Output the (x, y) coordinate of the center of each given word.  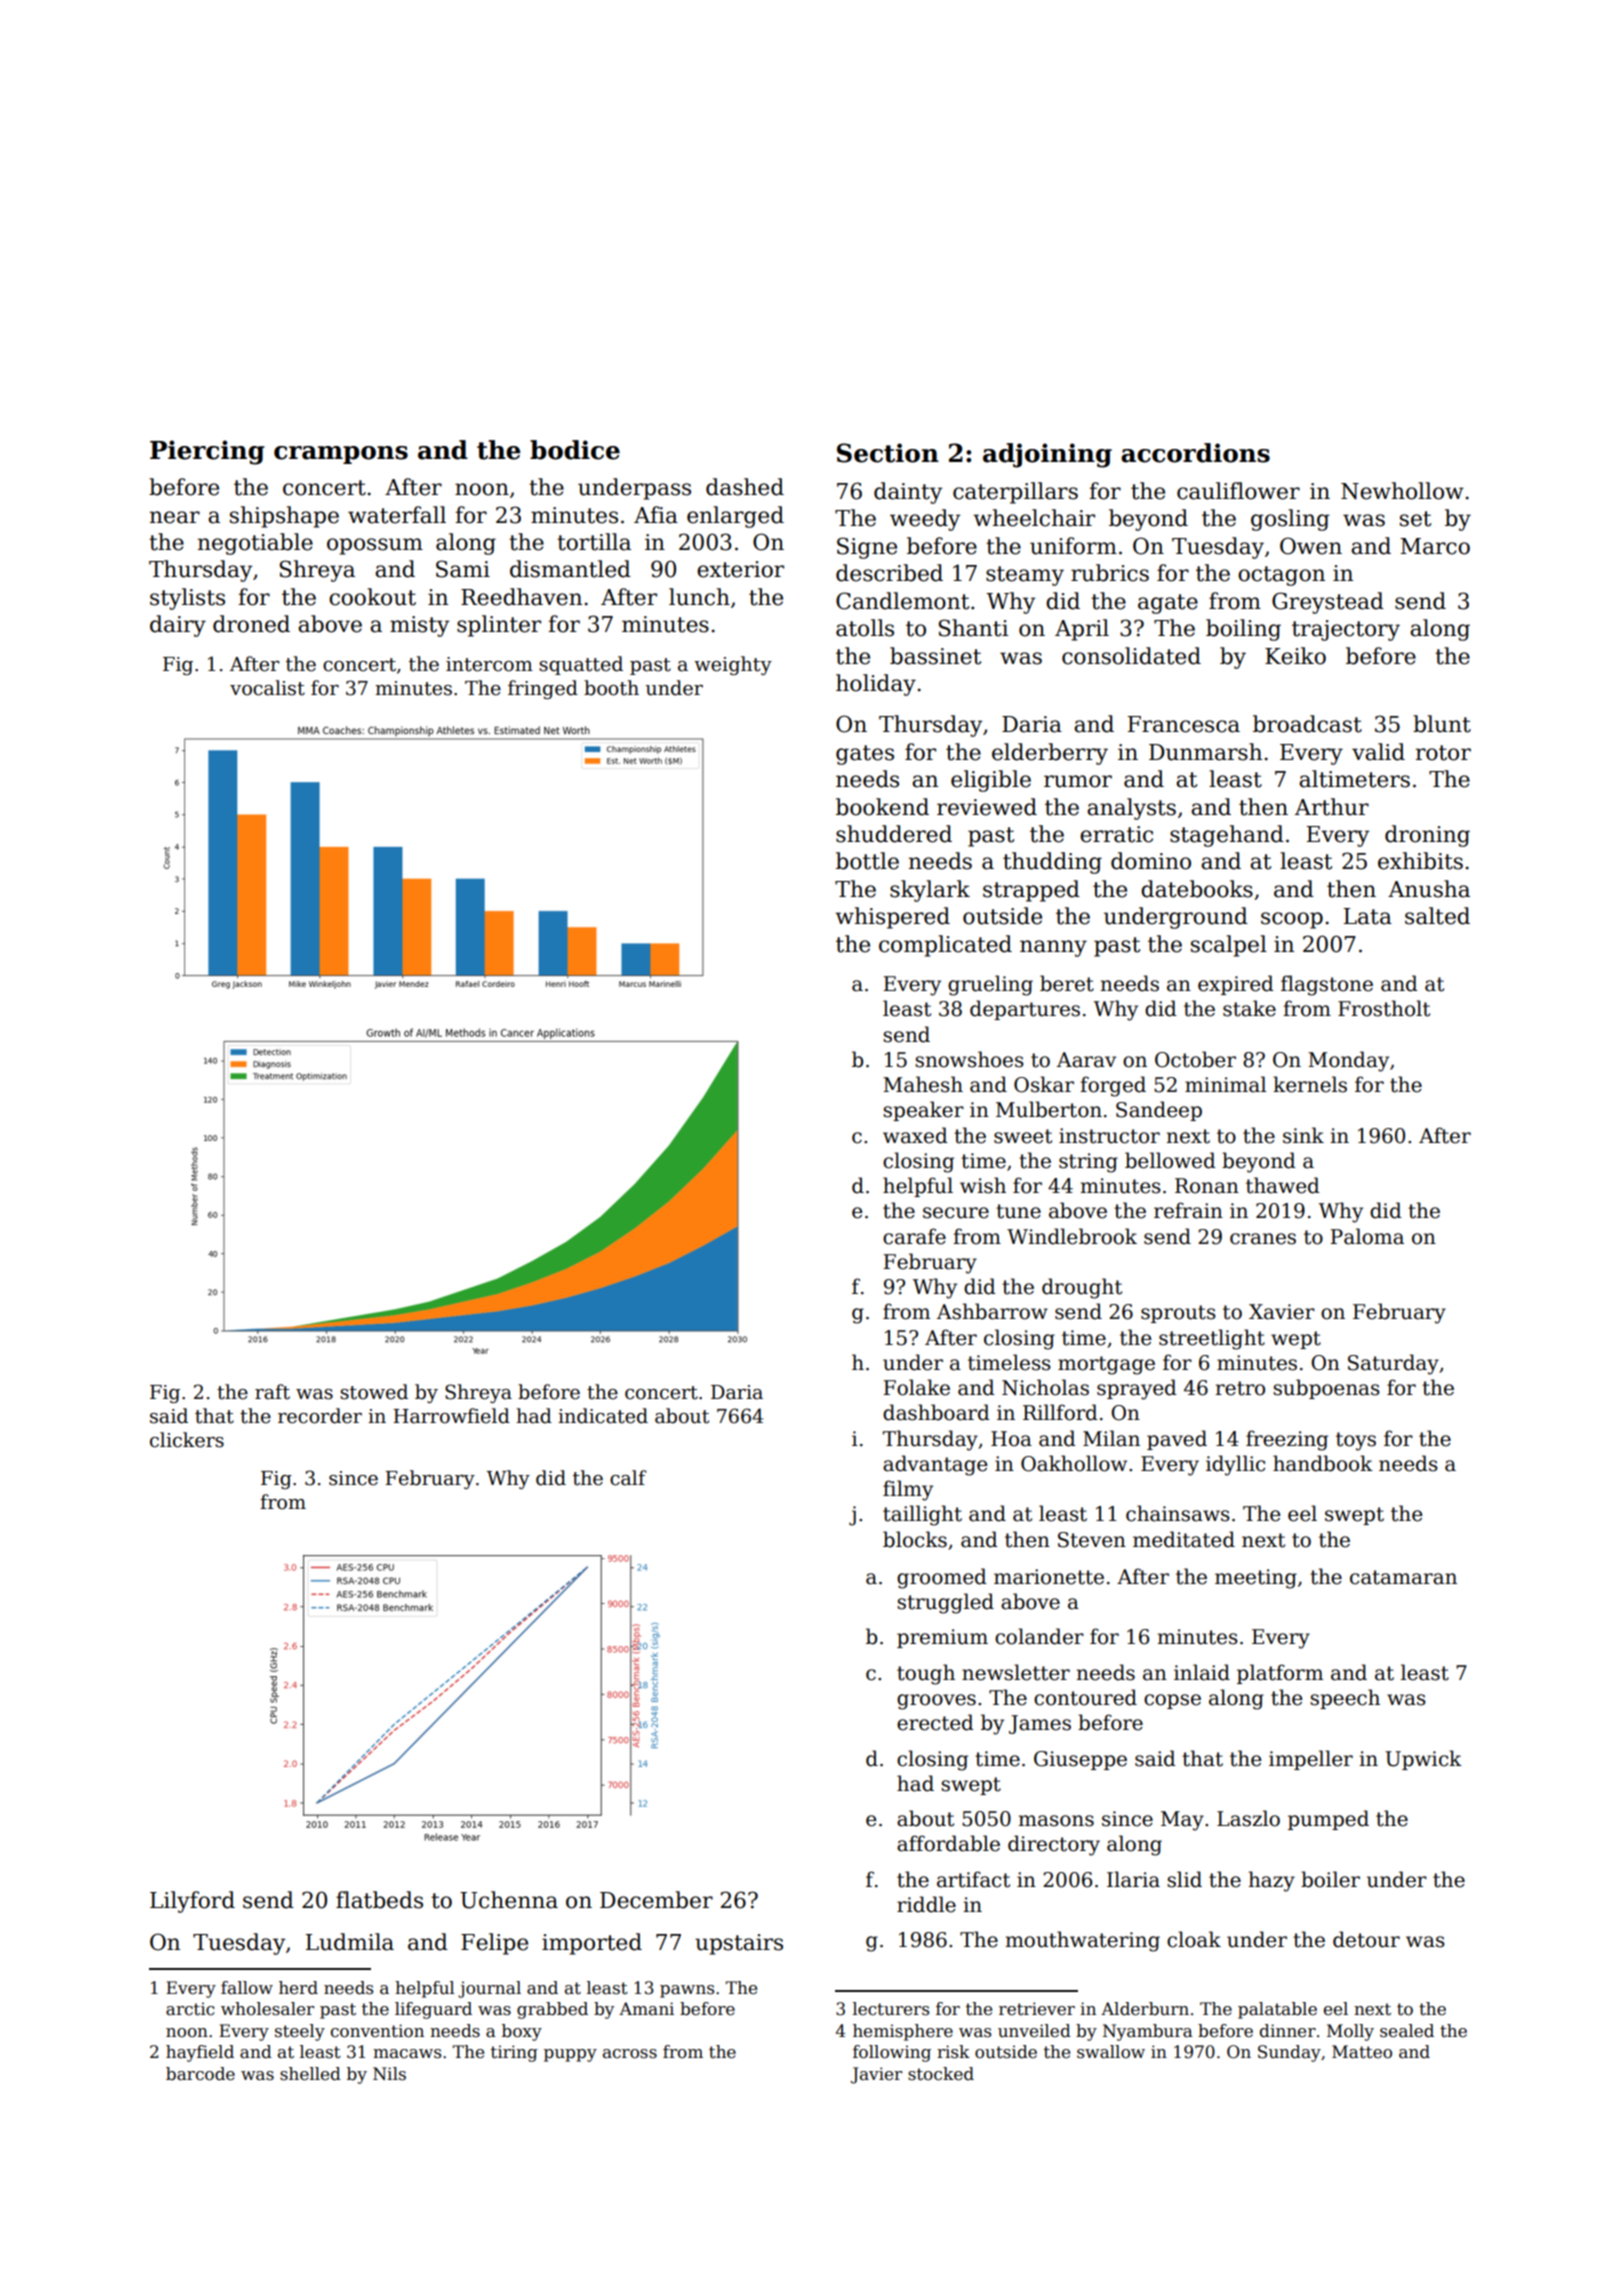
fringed (543, 689)
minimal (1225, 1084)
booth (611, 688)
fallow (247, 1988)
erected (935, 1722)
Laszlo (1248, 1818)
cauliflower (1238, 491)
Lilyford (192, 1902)
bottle (867, 861)
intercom (489, 664)
